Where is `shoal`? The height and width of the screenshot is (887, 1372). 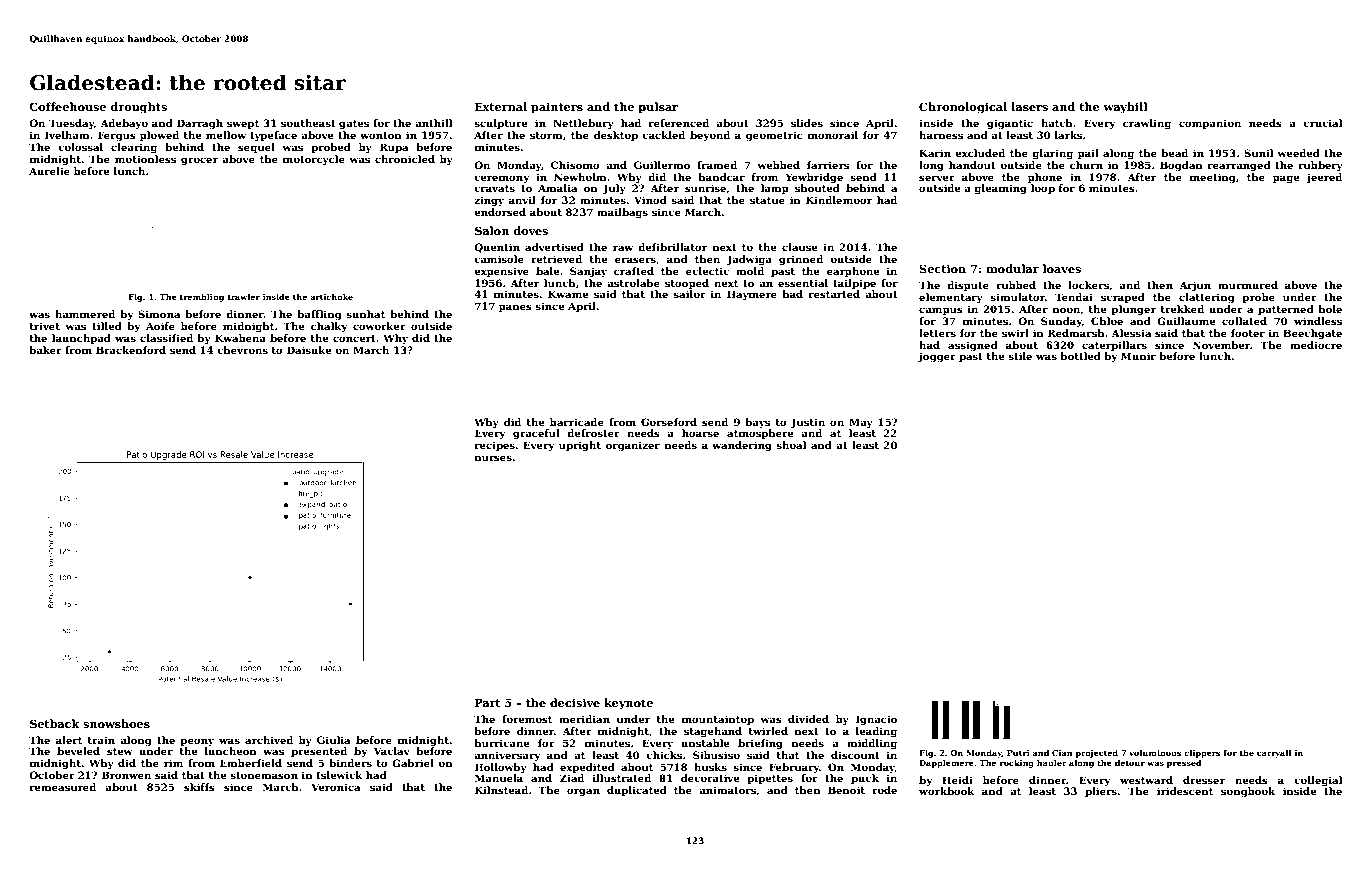
shoal is located at coordinates (791, 445).
